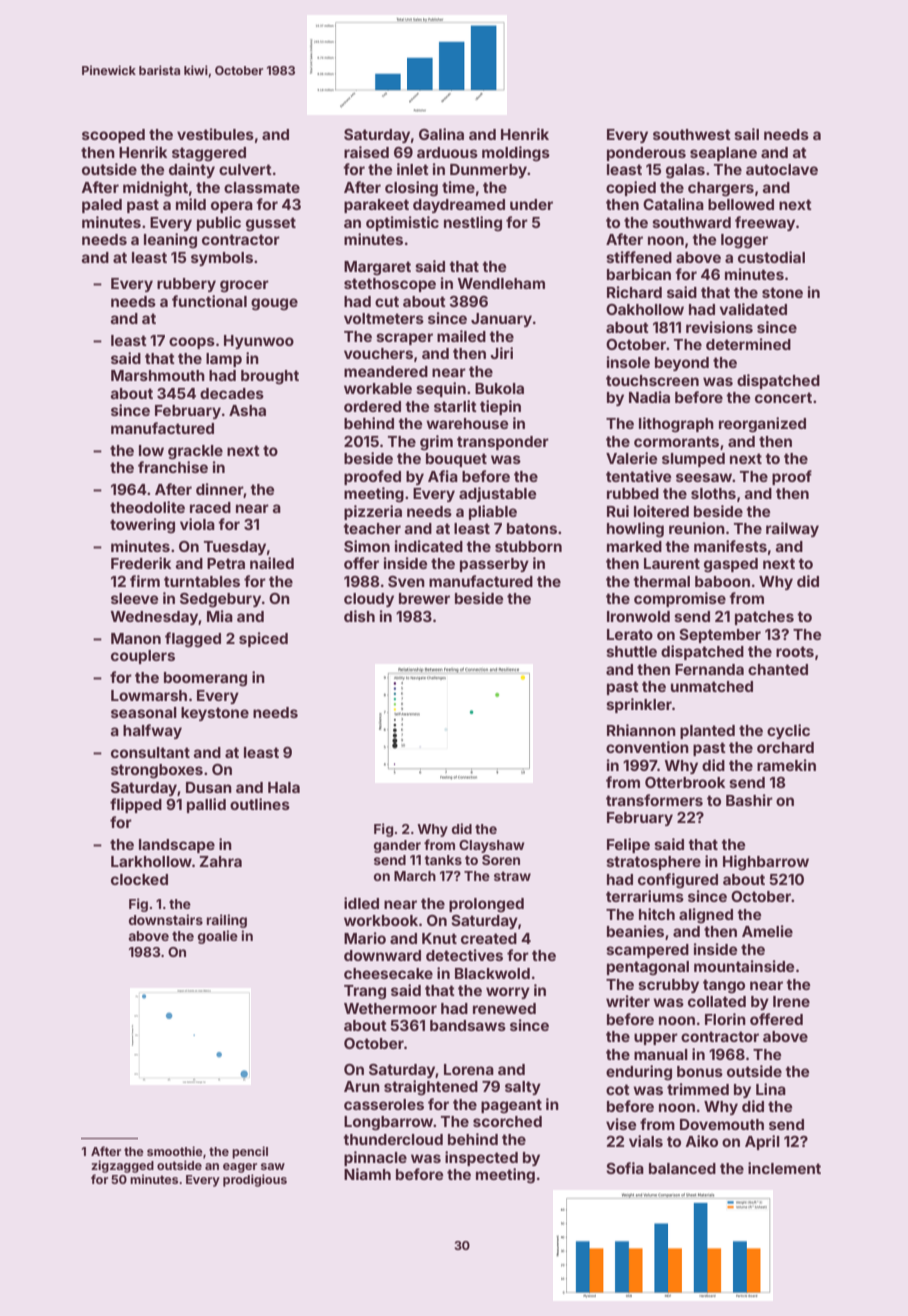 The height and width of the screenshot is (1316, 908). Describe the element at coordinates (390, 285) in the screenshot. I see `stethoscope` at that location.
